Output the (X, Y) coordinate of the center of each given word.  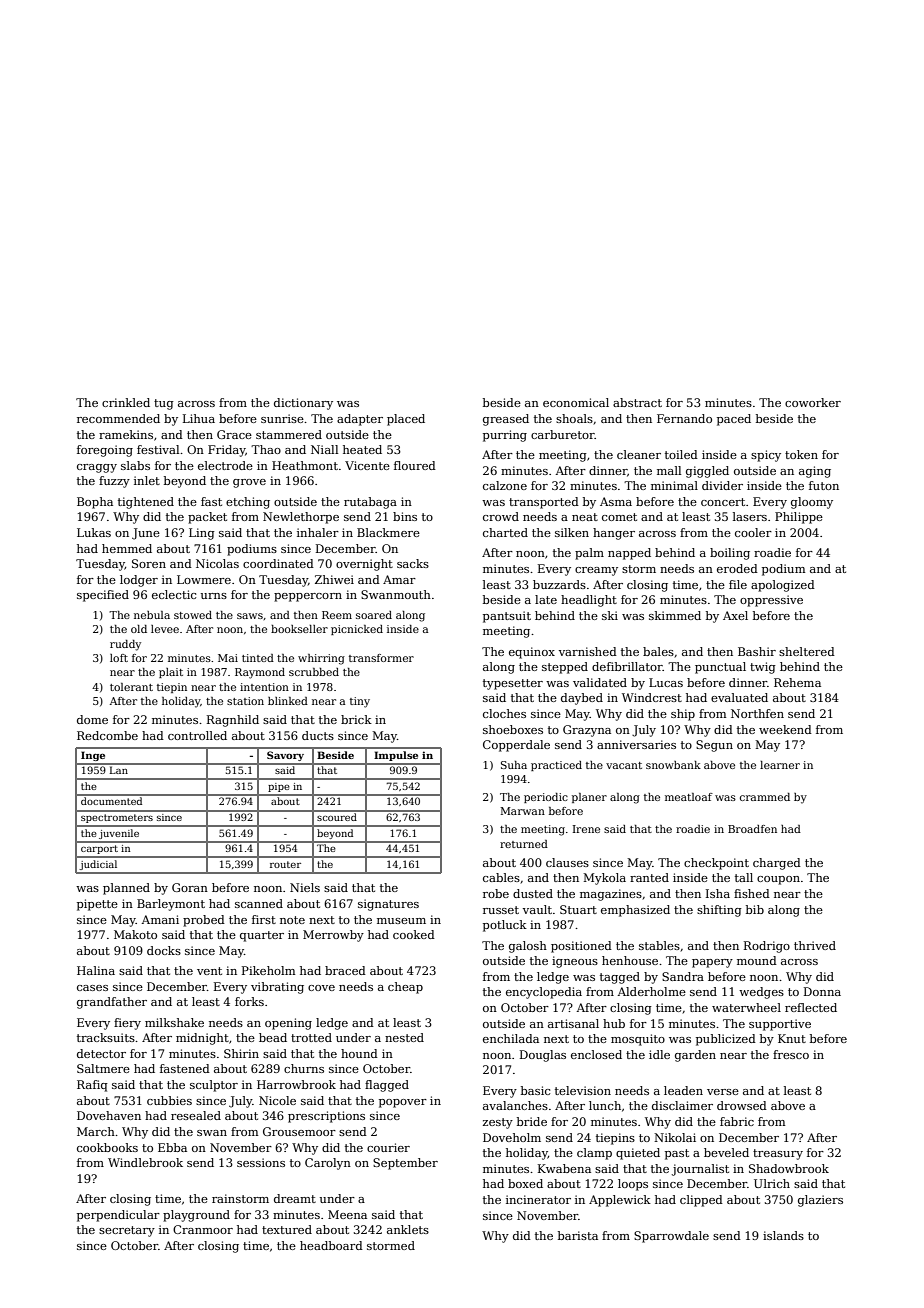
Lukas (94, 532)
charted (505, 532)
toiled (681, 454)
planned (126, 889)
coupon (778, 880)
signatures (388, 905)
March (96, 1131)
